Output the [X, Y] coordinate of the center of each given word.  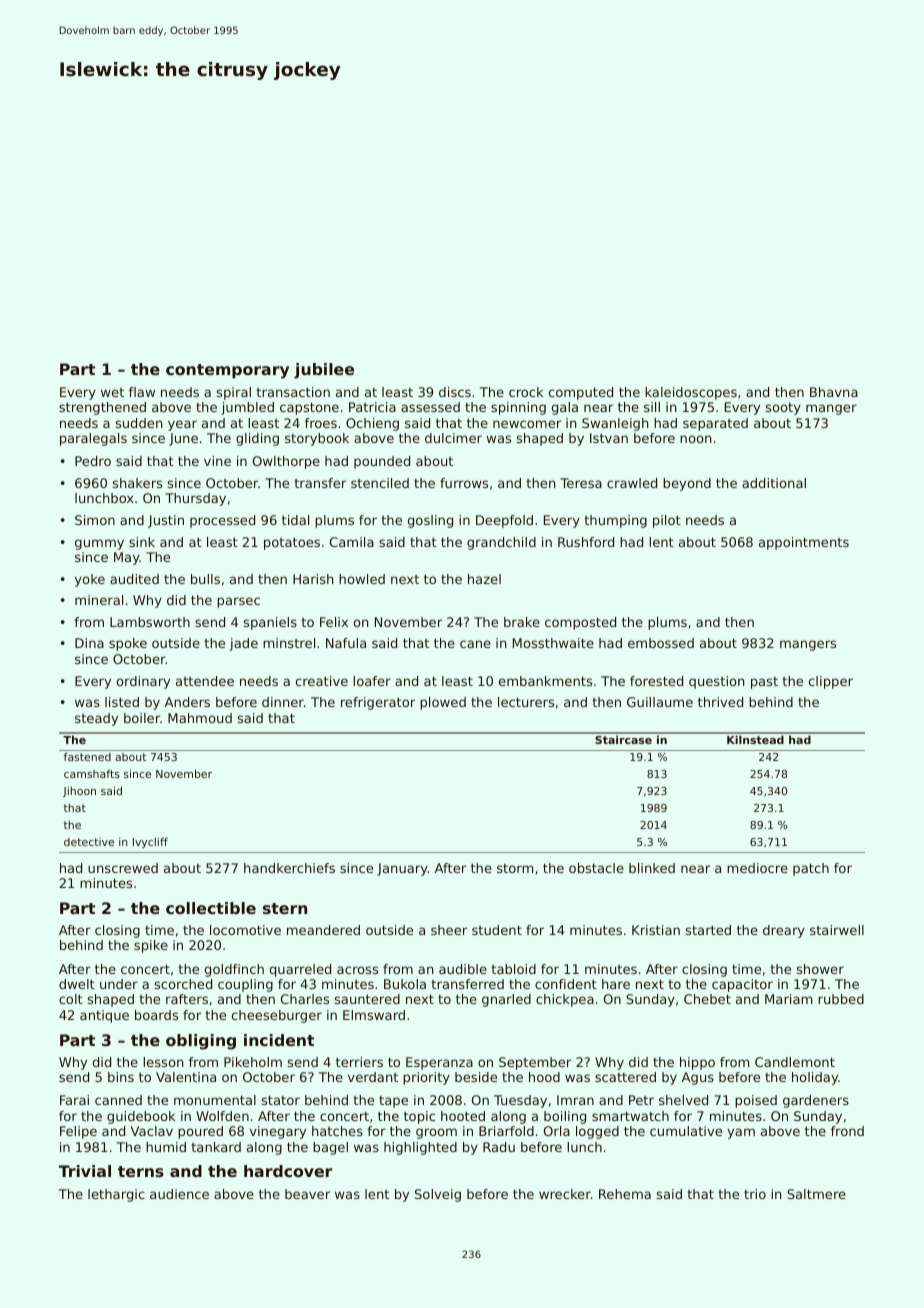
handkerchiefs [289, 868]
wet [112, 392]
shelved [683, 1100]
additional [774, 483]
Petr [641, 1100]
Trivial [85, 1171]
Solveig [438, 1195]
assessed [430, 407]
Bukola [405, 984]
